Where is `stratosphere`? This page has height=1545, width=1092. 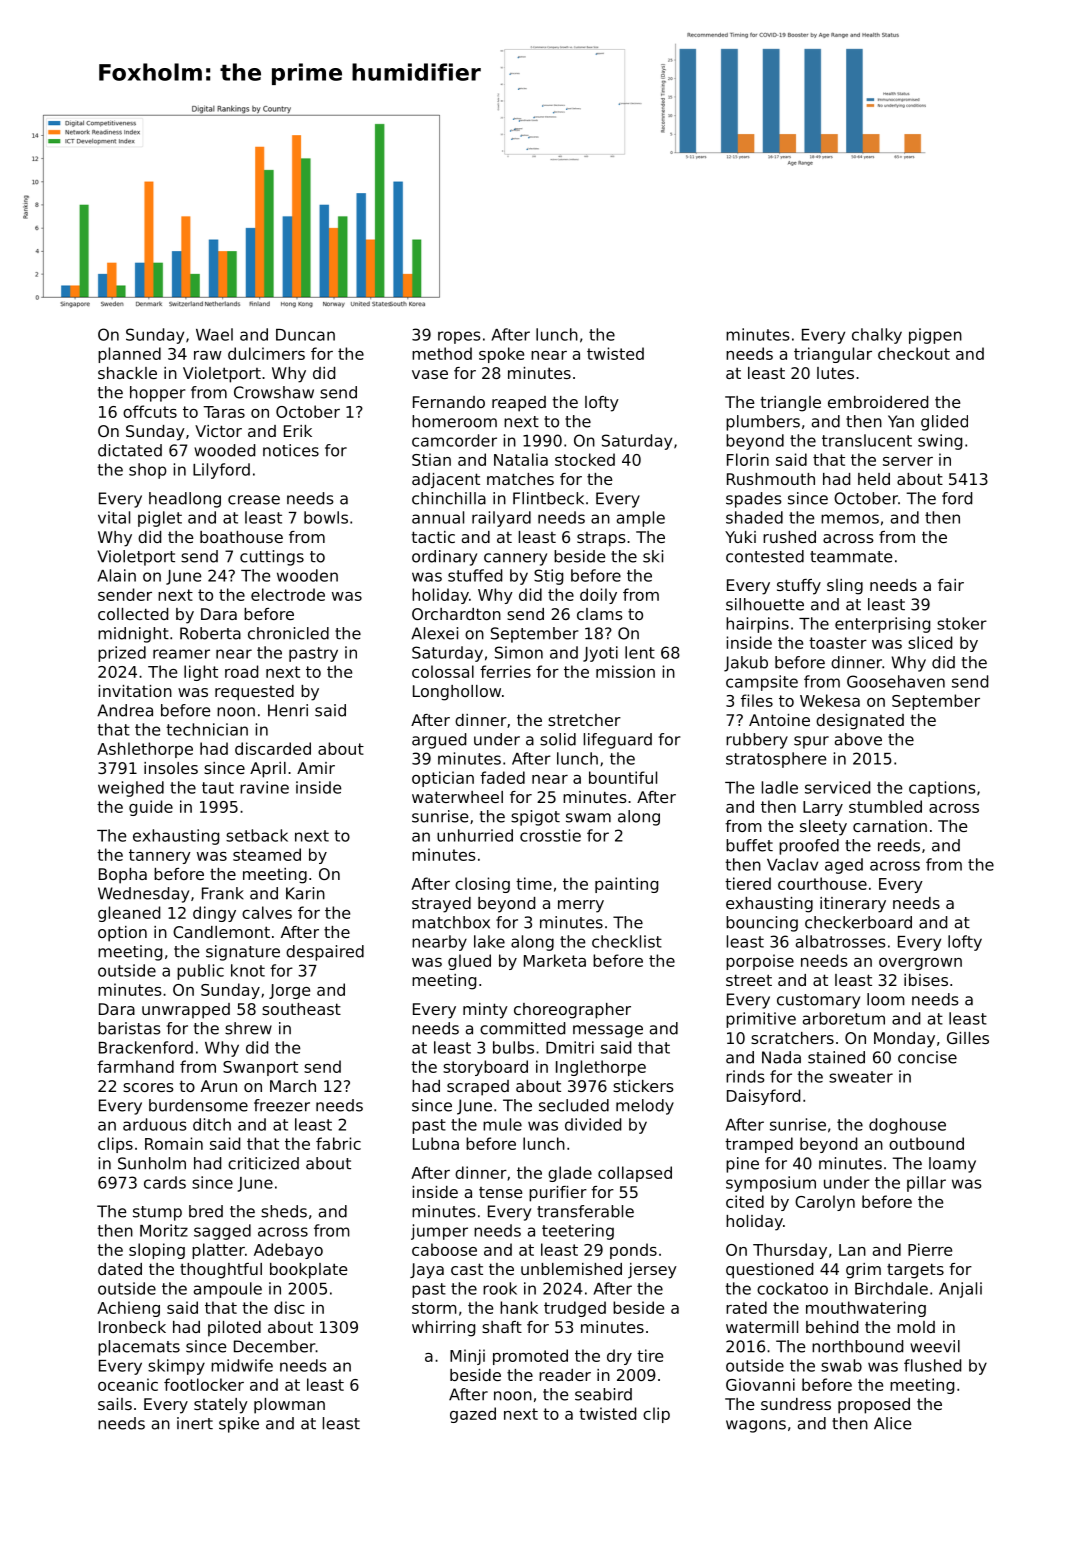 stratosphere is located at coordinates (776, 760).
